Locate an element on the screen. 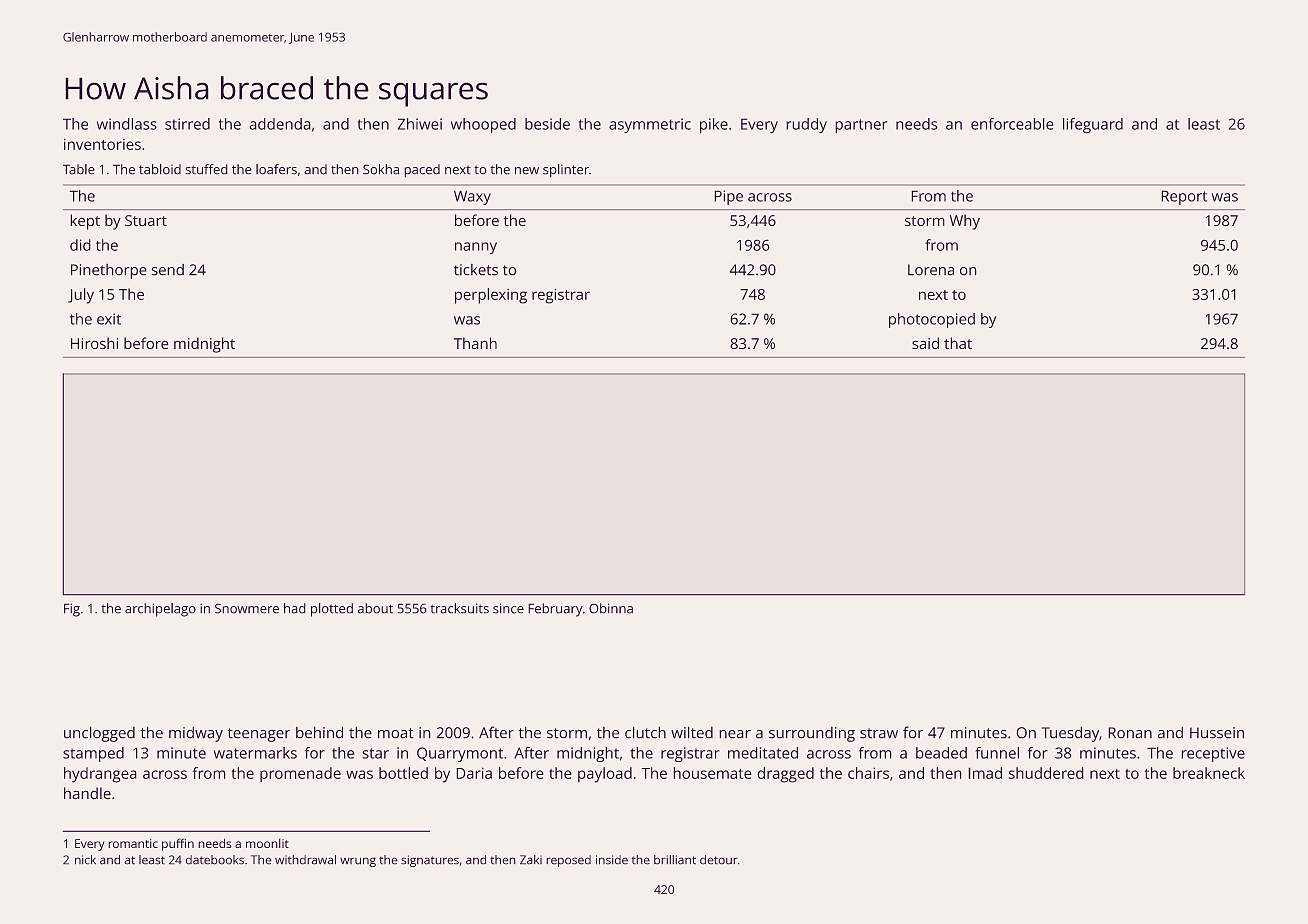  that is located at coordinates (958, 343).
